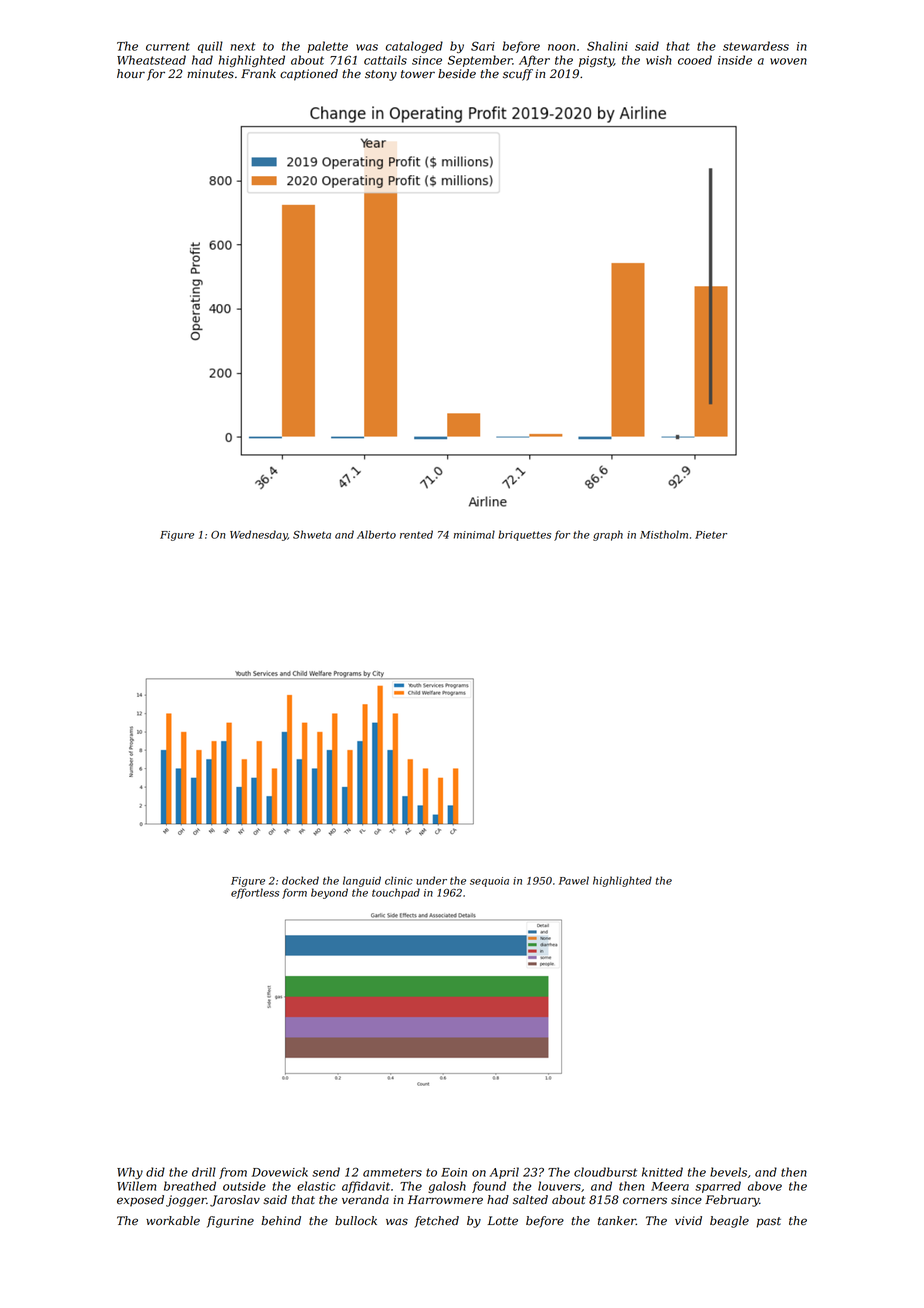 The image size is (924, 1308). Describe the element at coordinates (309, 75) in the screenshot. I see `captioned` at that location.
